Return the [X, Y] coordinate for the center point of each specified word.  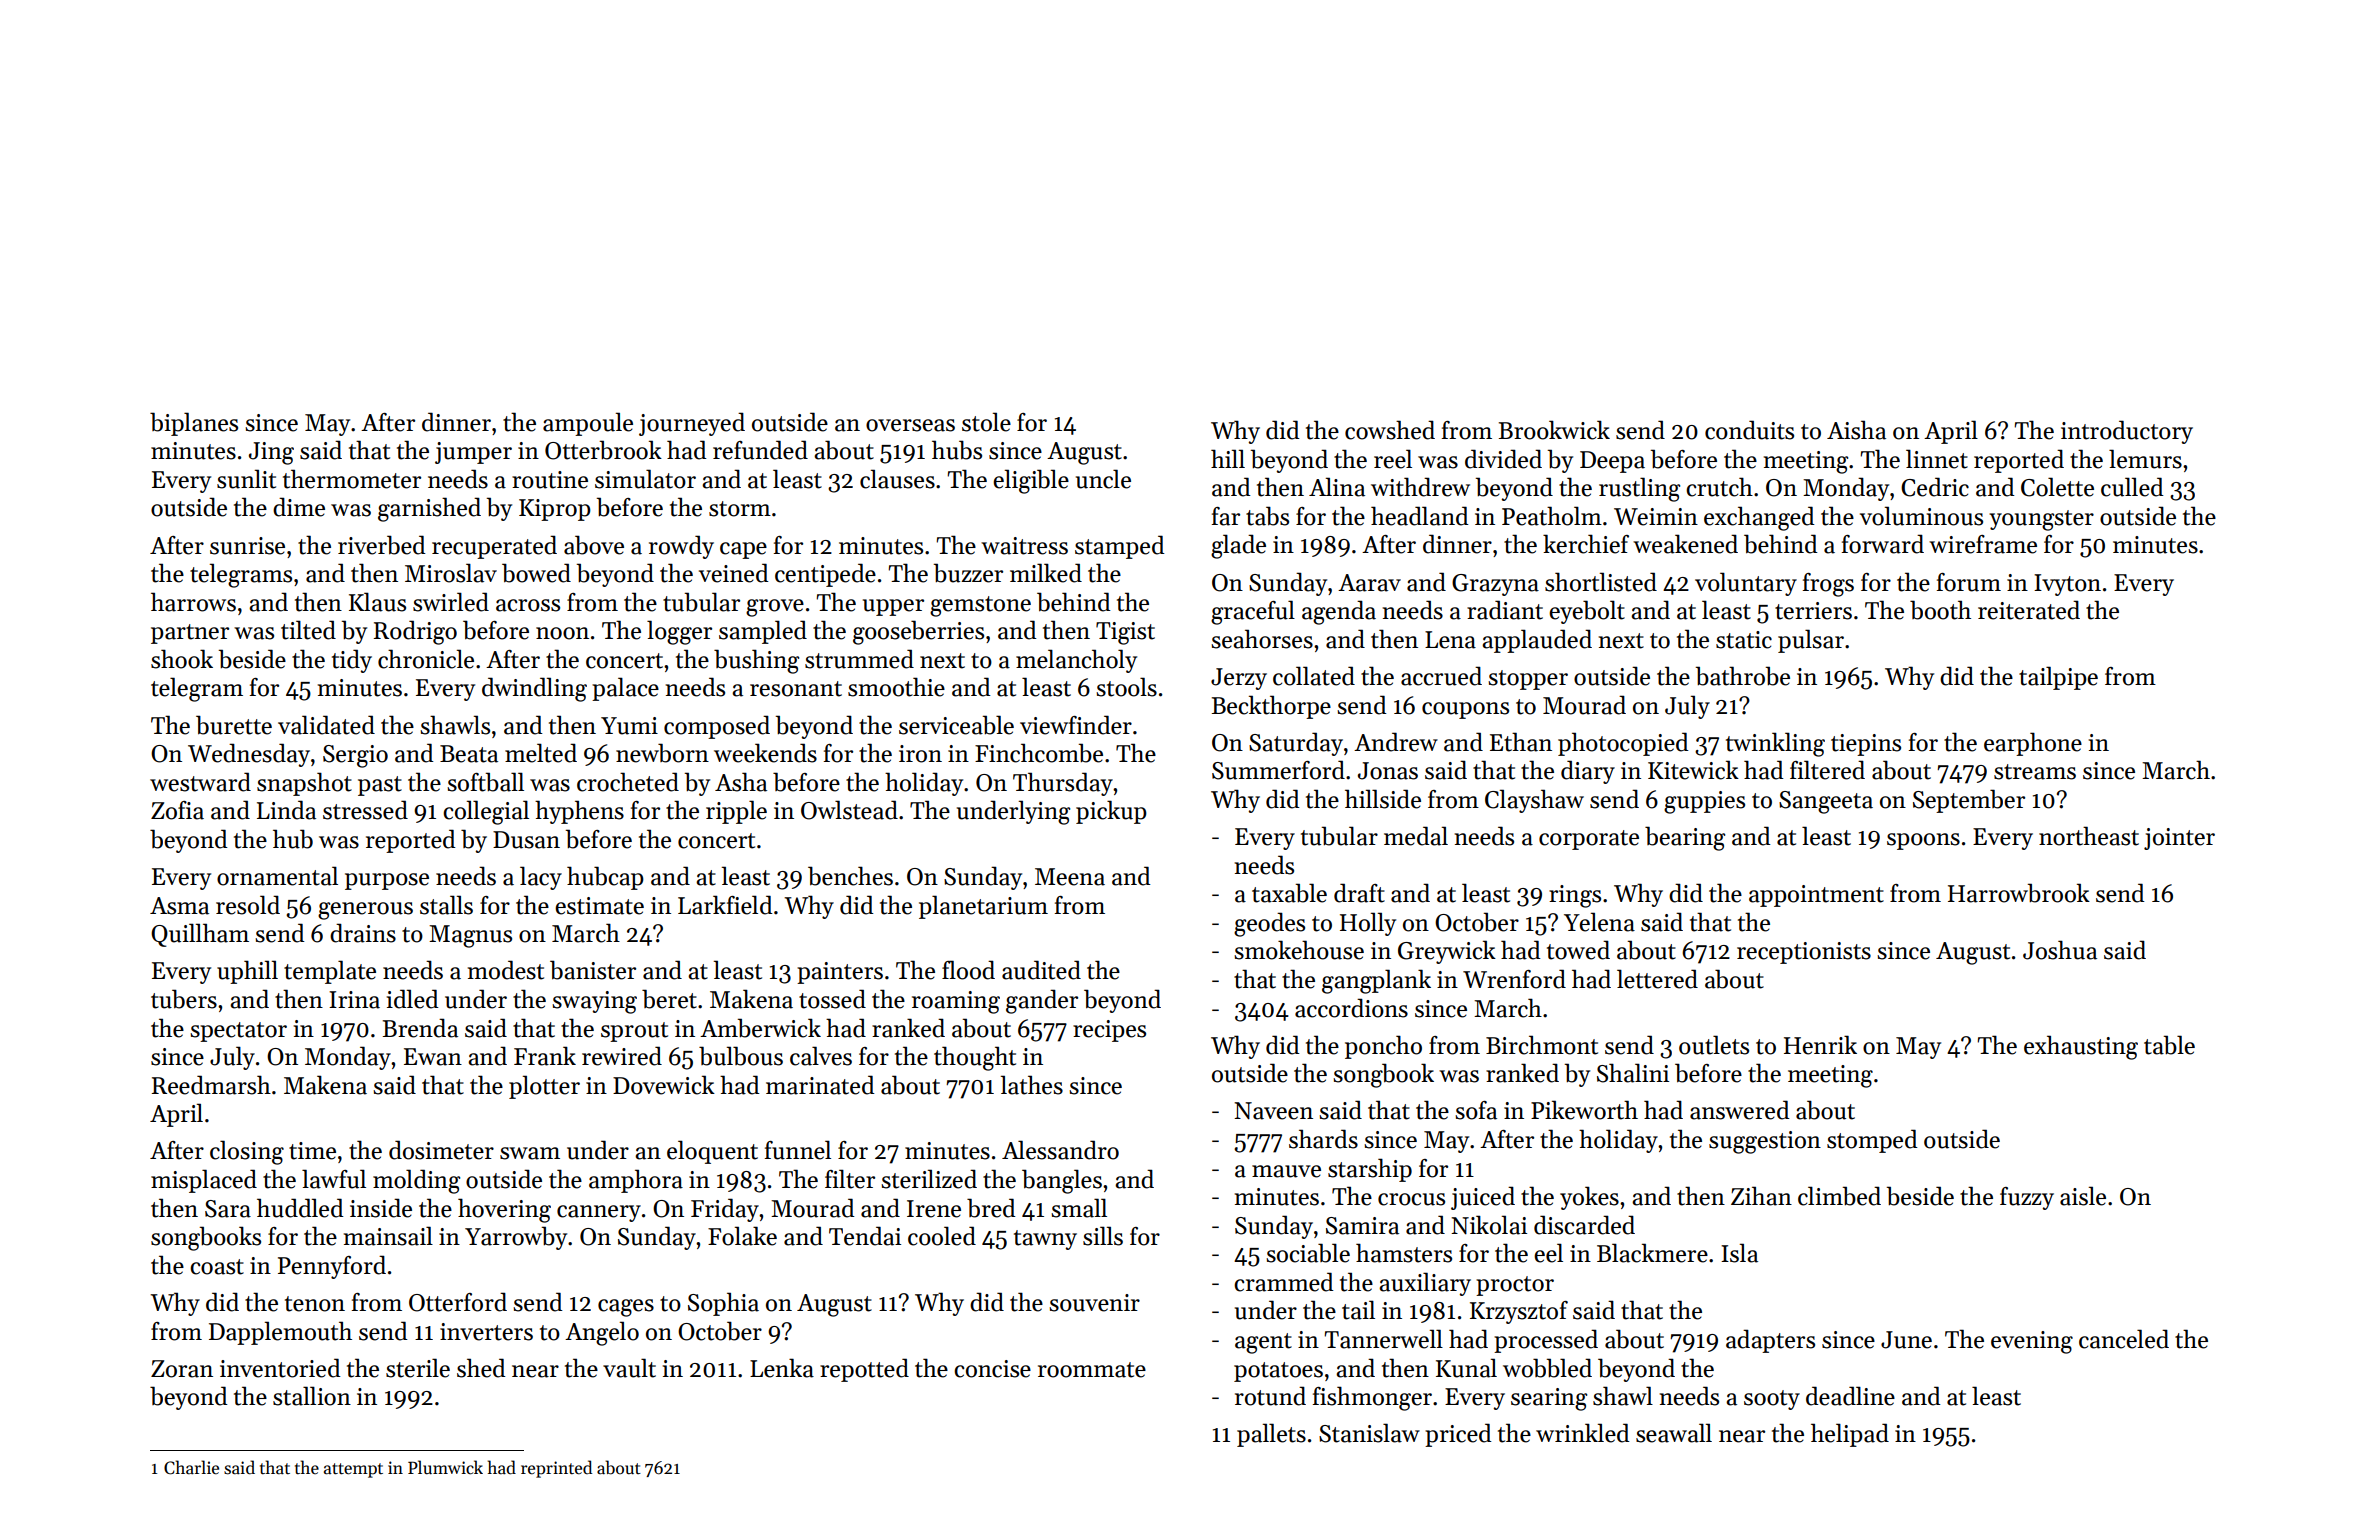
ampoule [588, 424]
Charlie [191, 1467]
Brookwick [1554, 430]
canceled [2124, 1339]
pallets [1271, 1435]
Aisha [1856, 430]
